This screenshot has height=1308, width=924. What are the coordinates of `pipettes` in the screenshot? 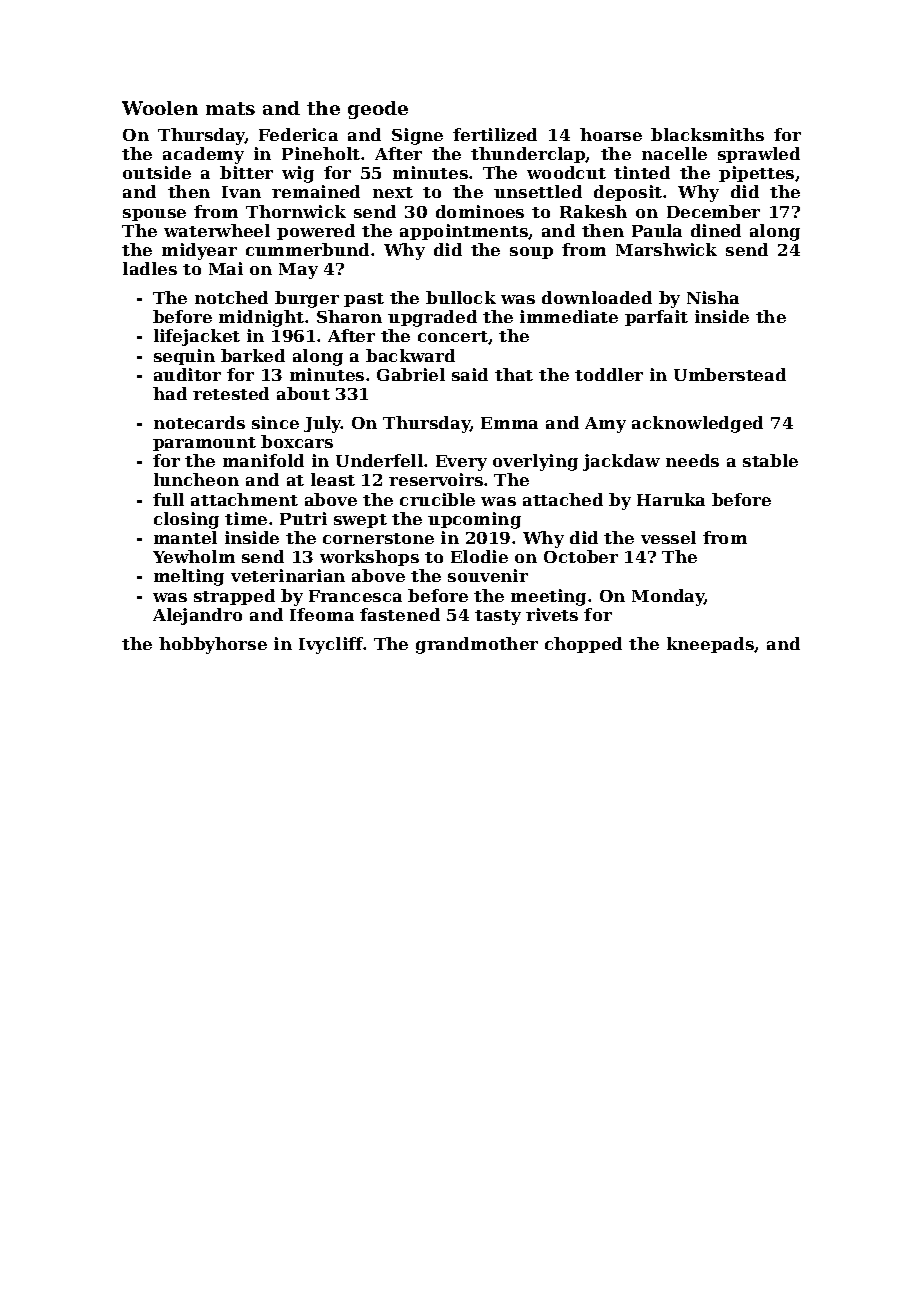 It's located at (756, 174).
